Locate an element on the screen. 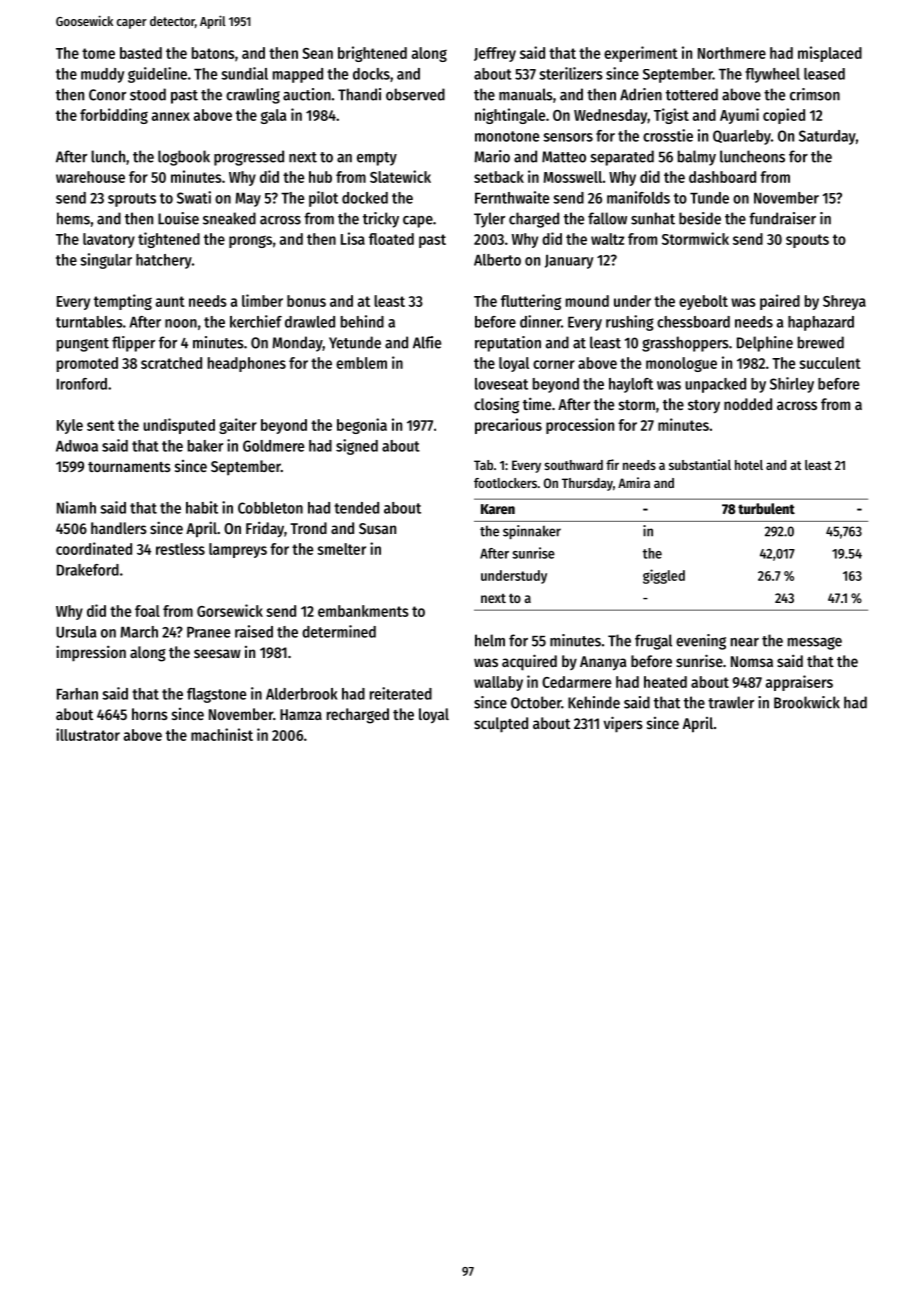  machinist is located at coordinates (222, 734).
